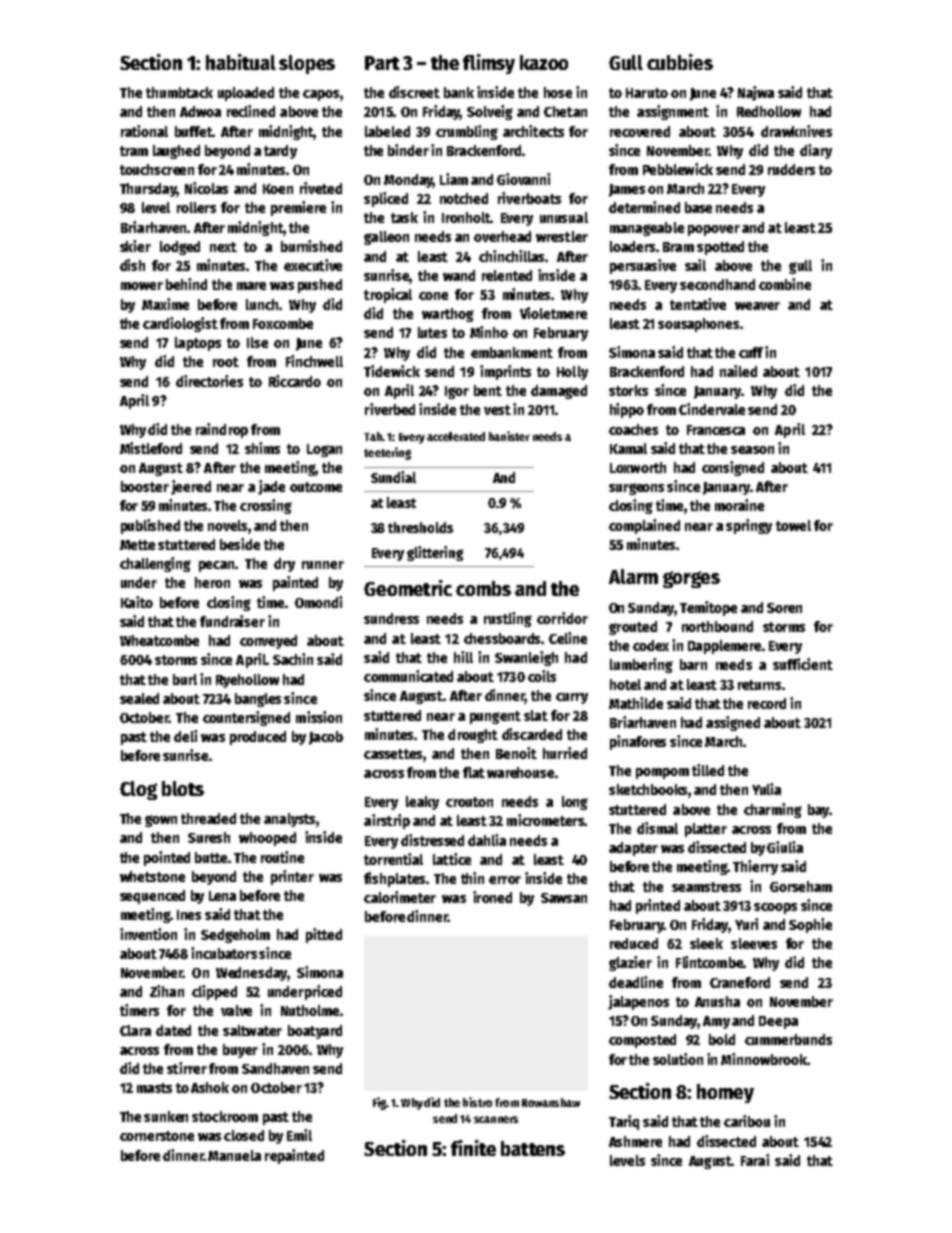 This screenshot has height=1233, width=952. What do you see at coordinates (157, 1136) in the screenshot?
I see `cornerstone` at bounding box center [157, 1136].
